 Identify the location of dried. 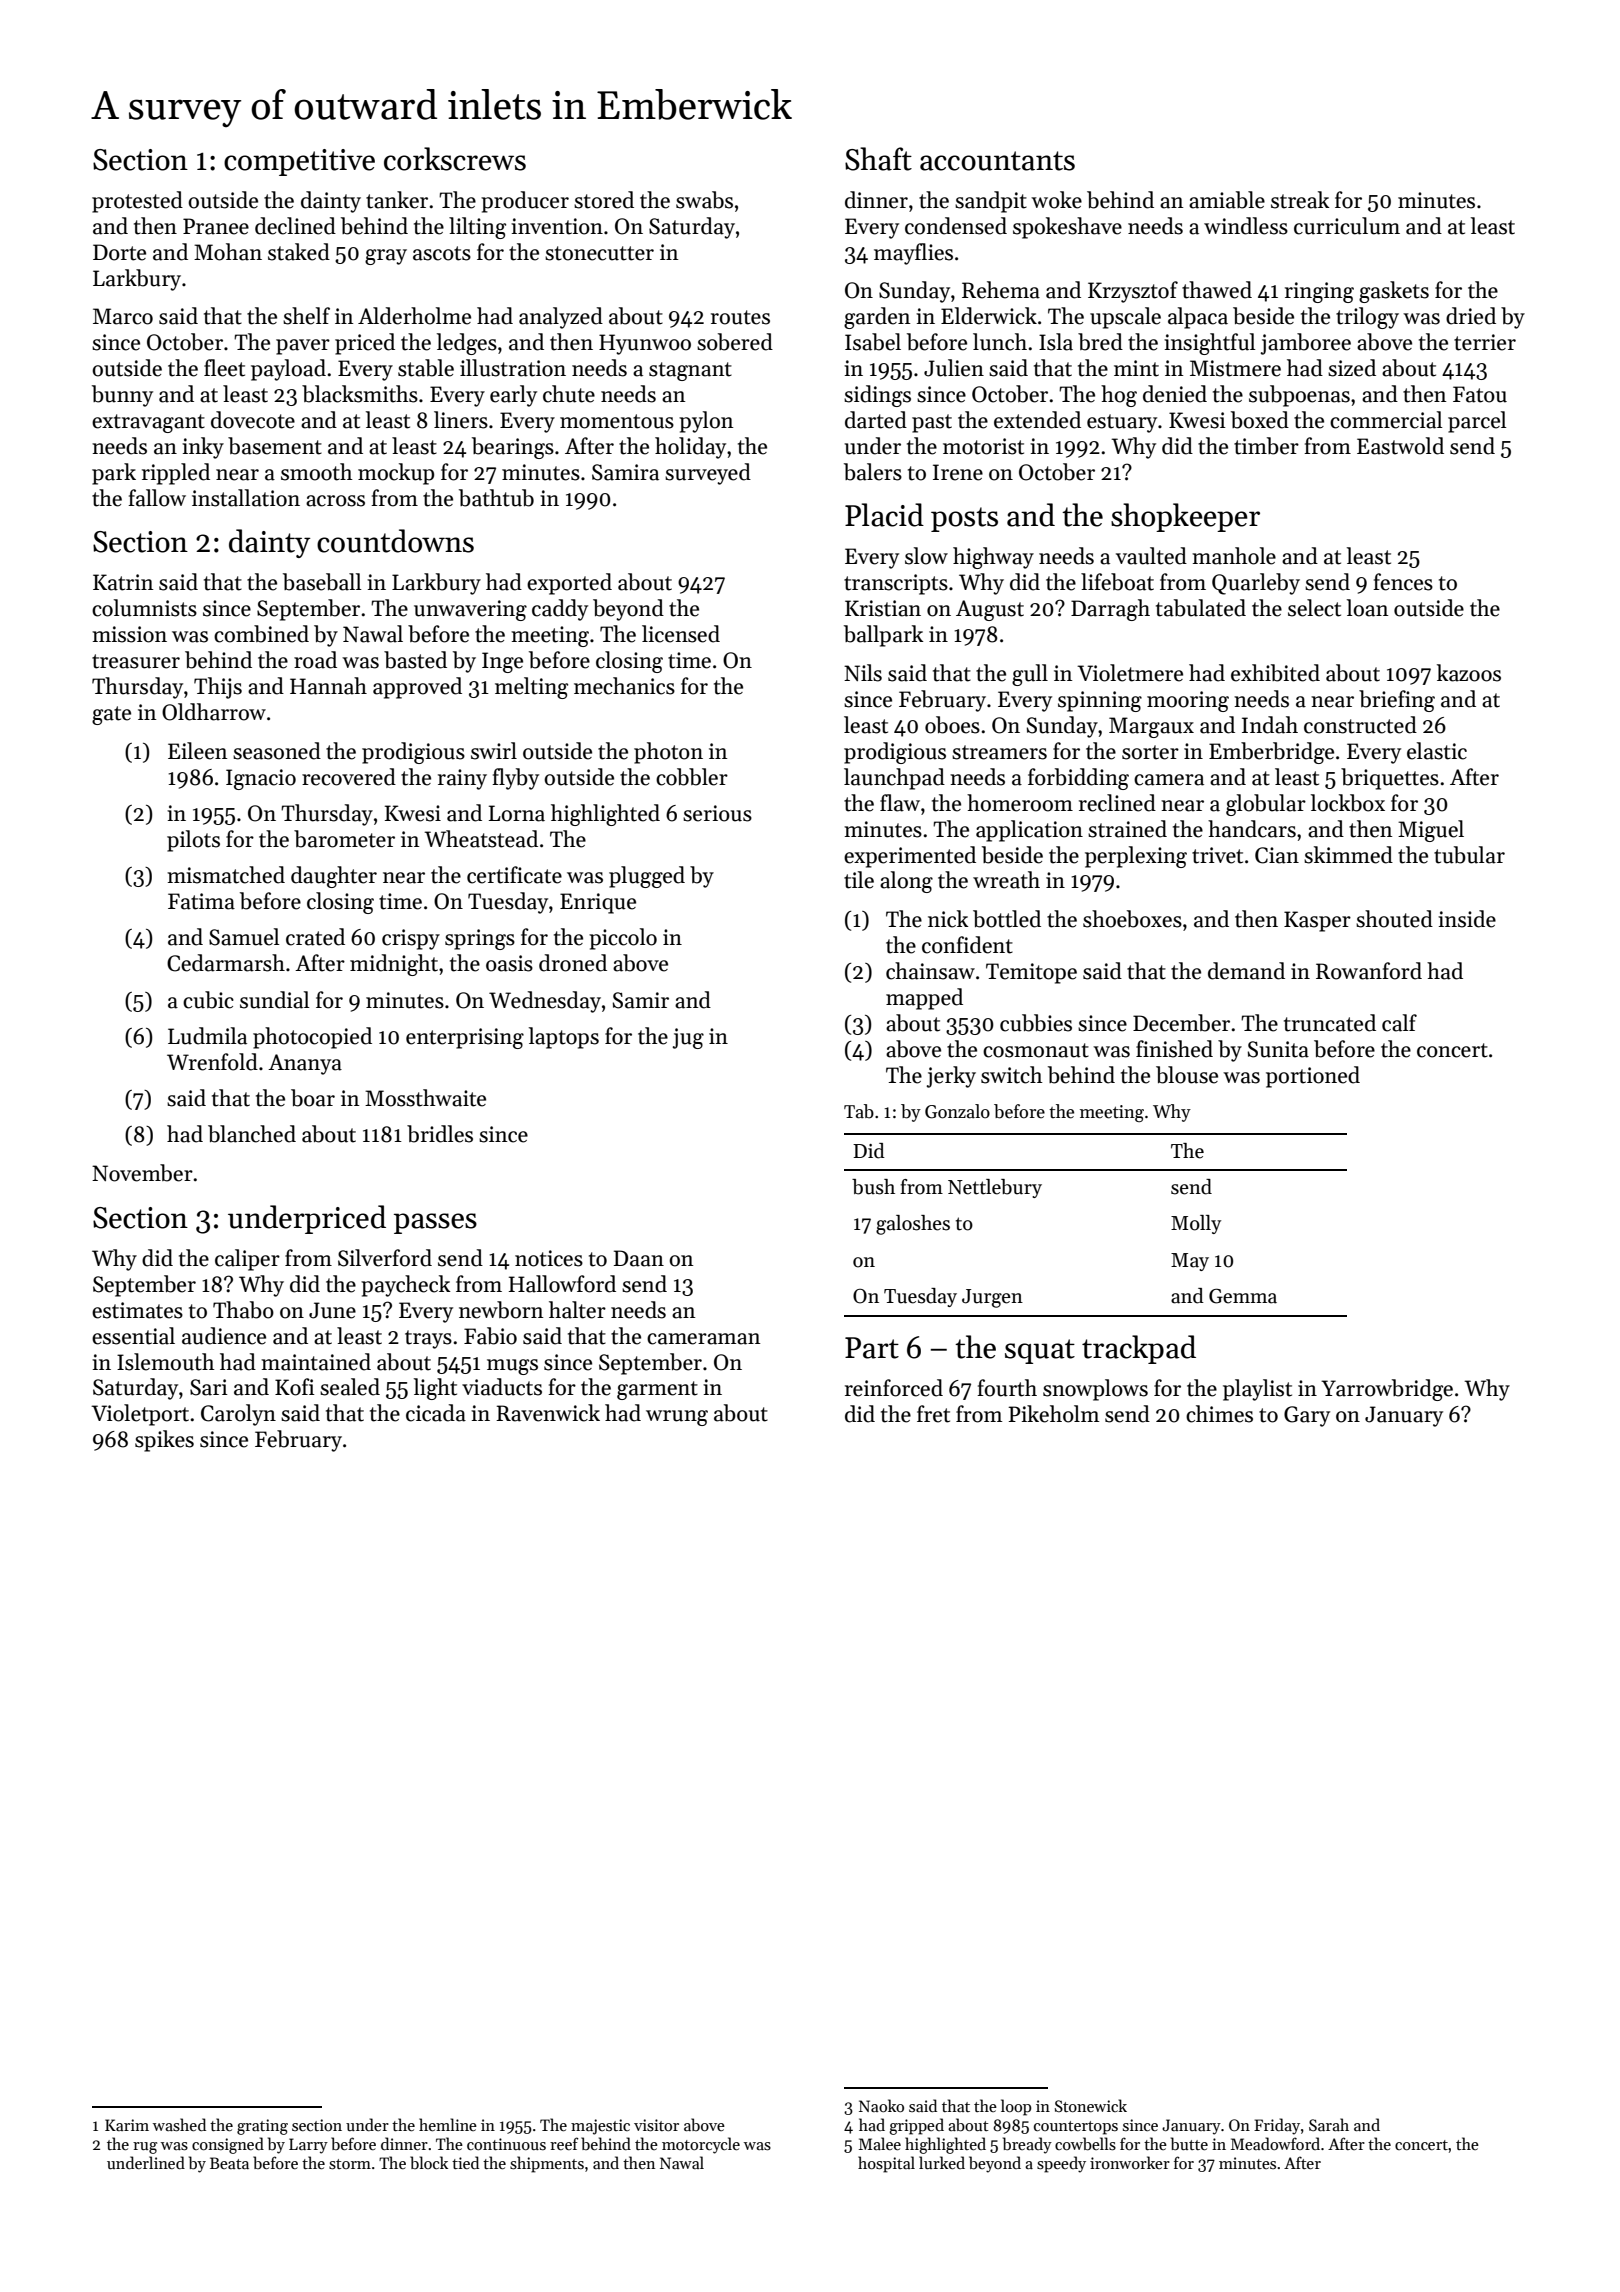
(1471, 316).
